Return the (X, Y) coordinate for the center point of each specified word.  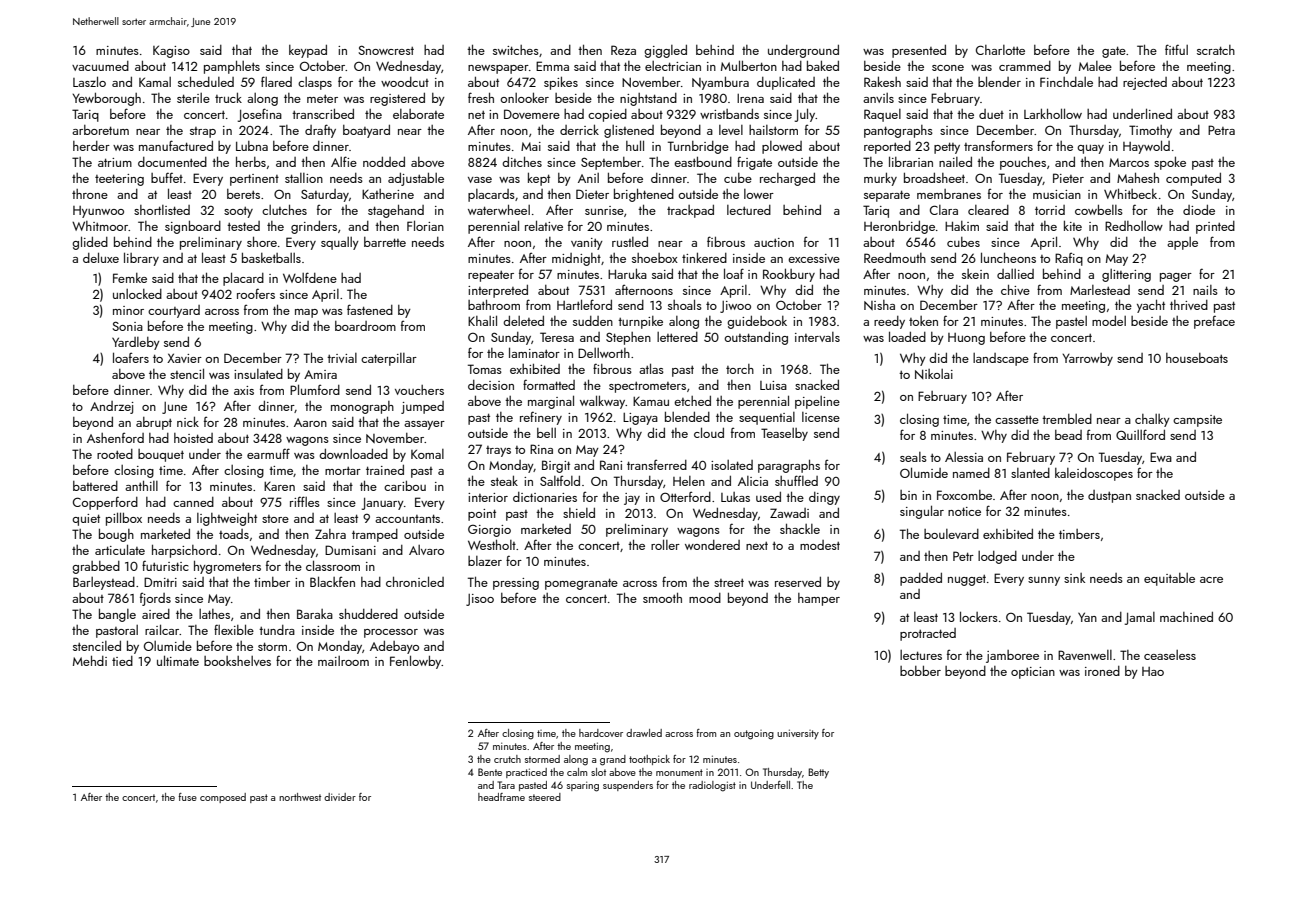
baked (823, 65)
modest (820, 545)
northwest (300, 797)
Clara (944, 210)
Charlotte (1000, 50)
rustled (630, 242)
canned (193, 502)
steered (545, 797)
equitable (1169, 579)
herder (91, 146)
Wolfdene (310, 277)
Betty (818, 773)
